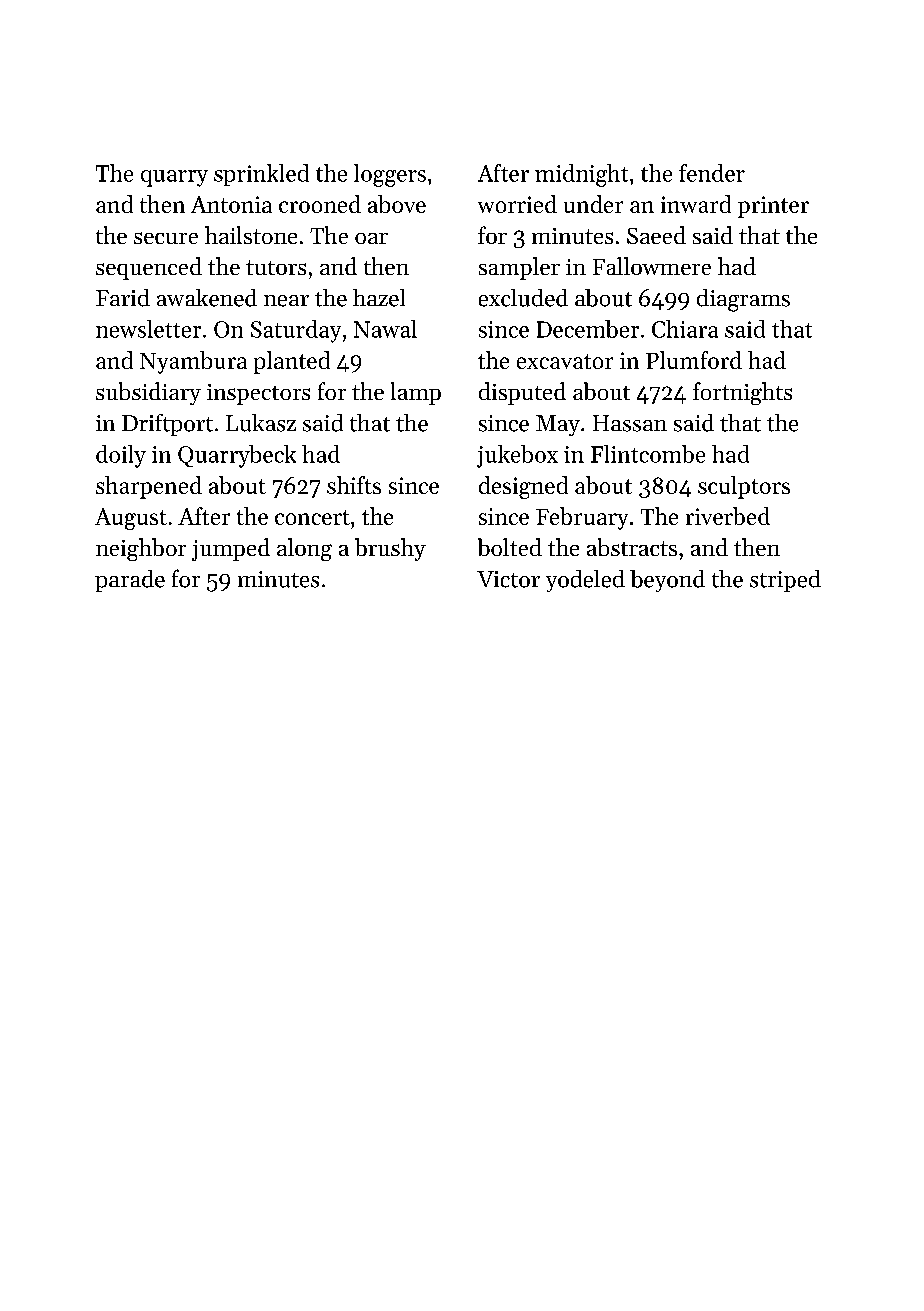 The width and height of the page is (924, 1311). Describe the element at coordinates (304, 549) in the page. I see `along` at that location.
